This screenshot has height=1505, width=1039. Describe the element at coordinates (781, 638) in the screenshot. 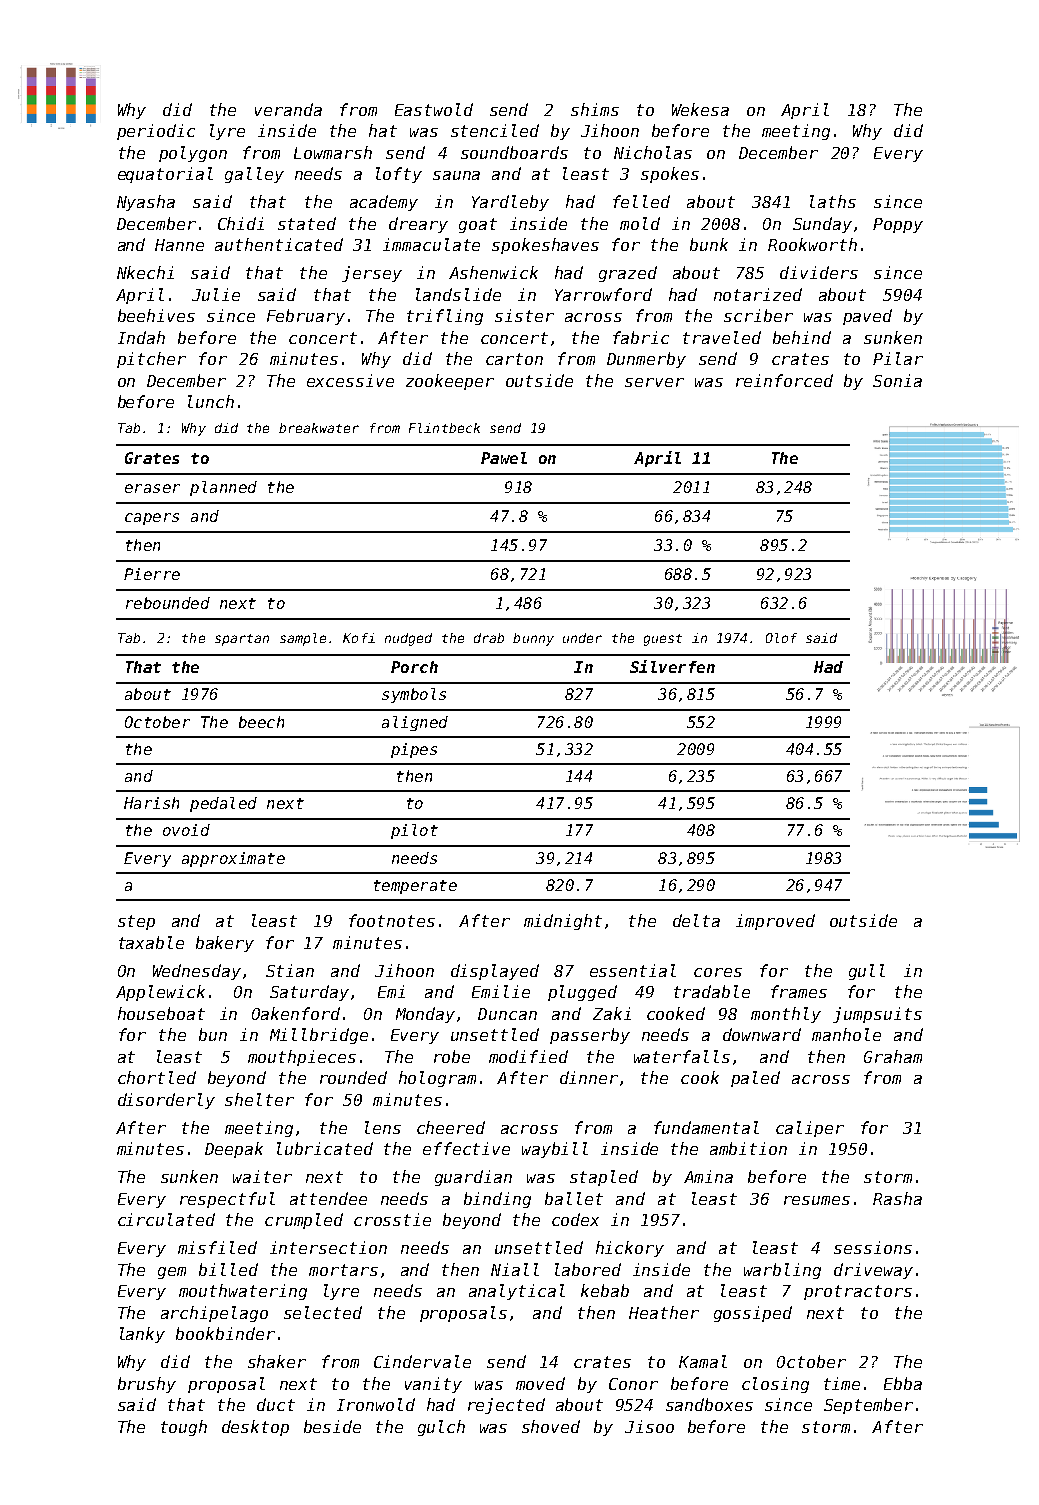

I see `Olof` at that location.
